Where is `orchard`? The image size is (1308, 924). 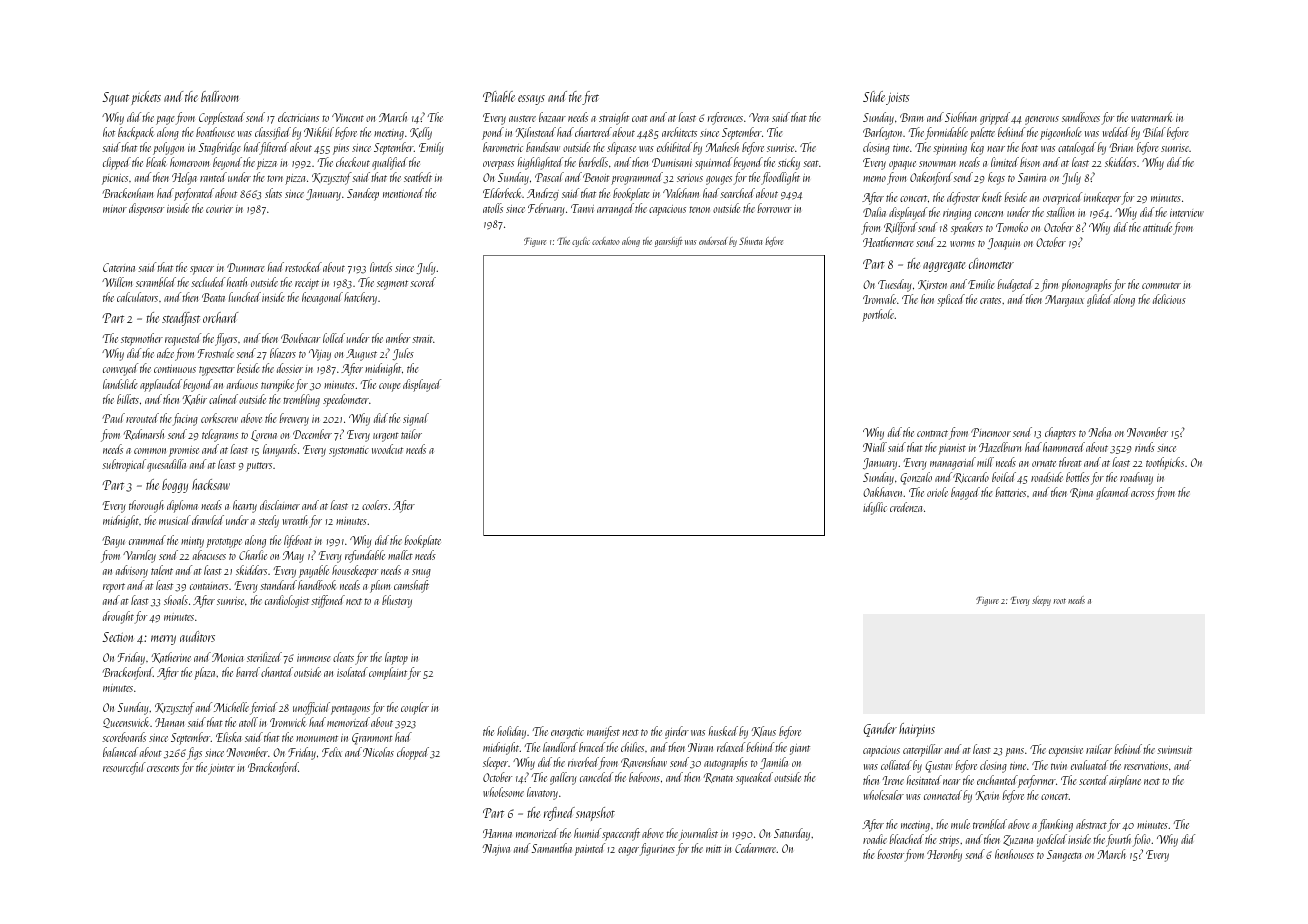 orchard is located at coordinates (220, 317).
